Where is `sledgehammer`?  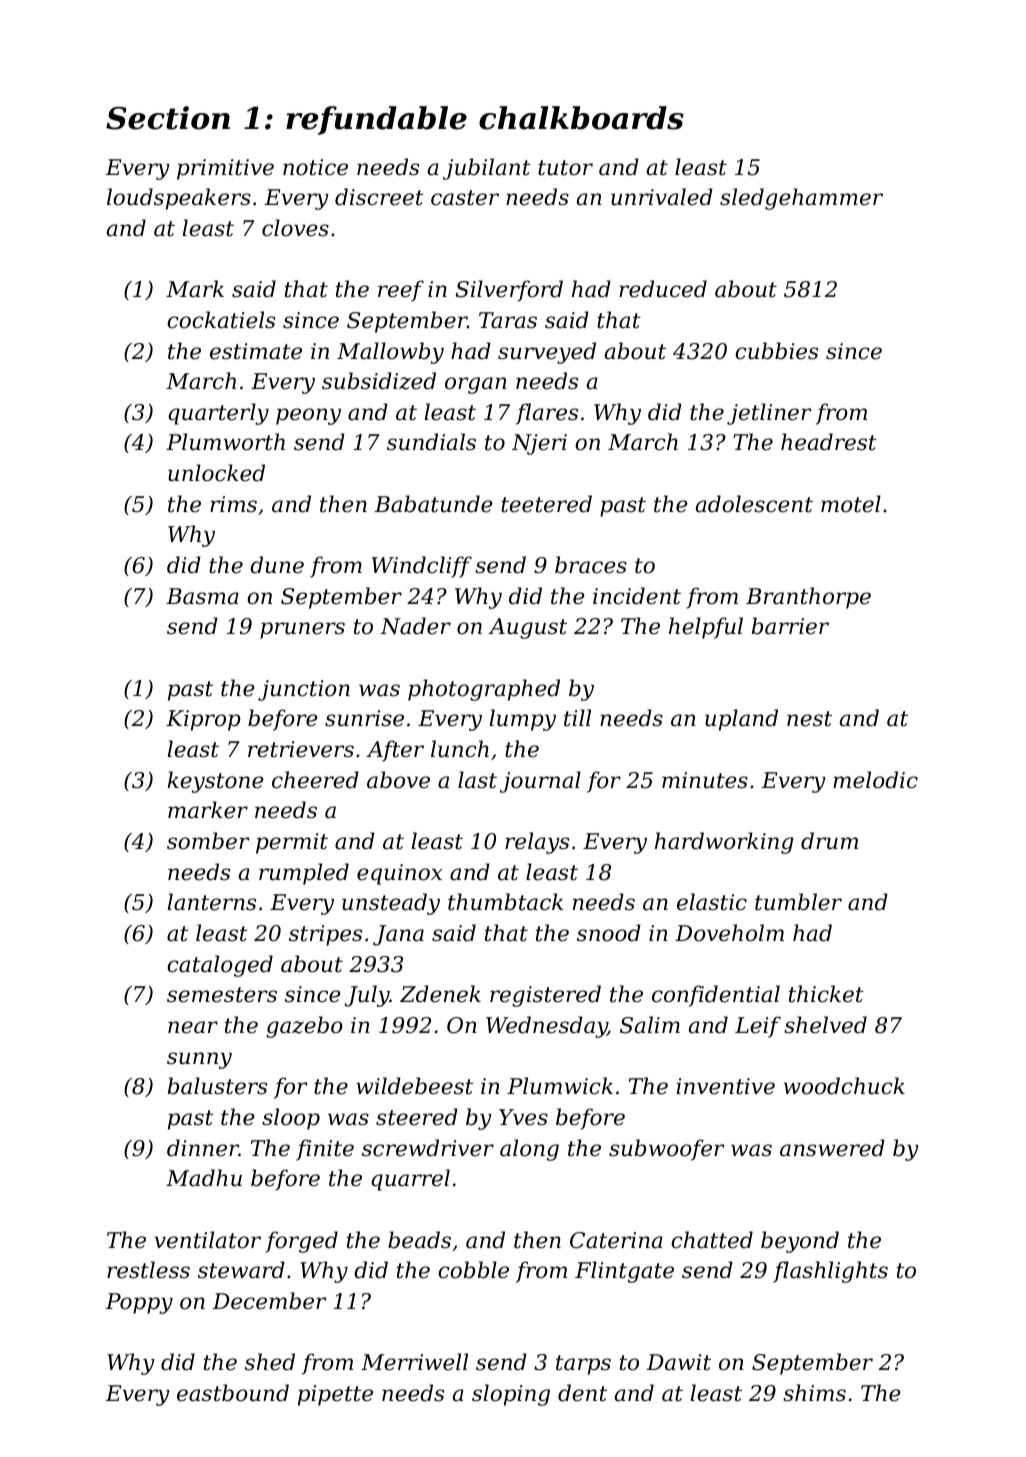 sledgehammer is located at coordinates (801, 199).
